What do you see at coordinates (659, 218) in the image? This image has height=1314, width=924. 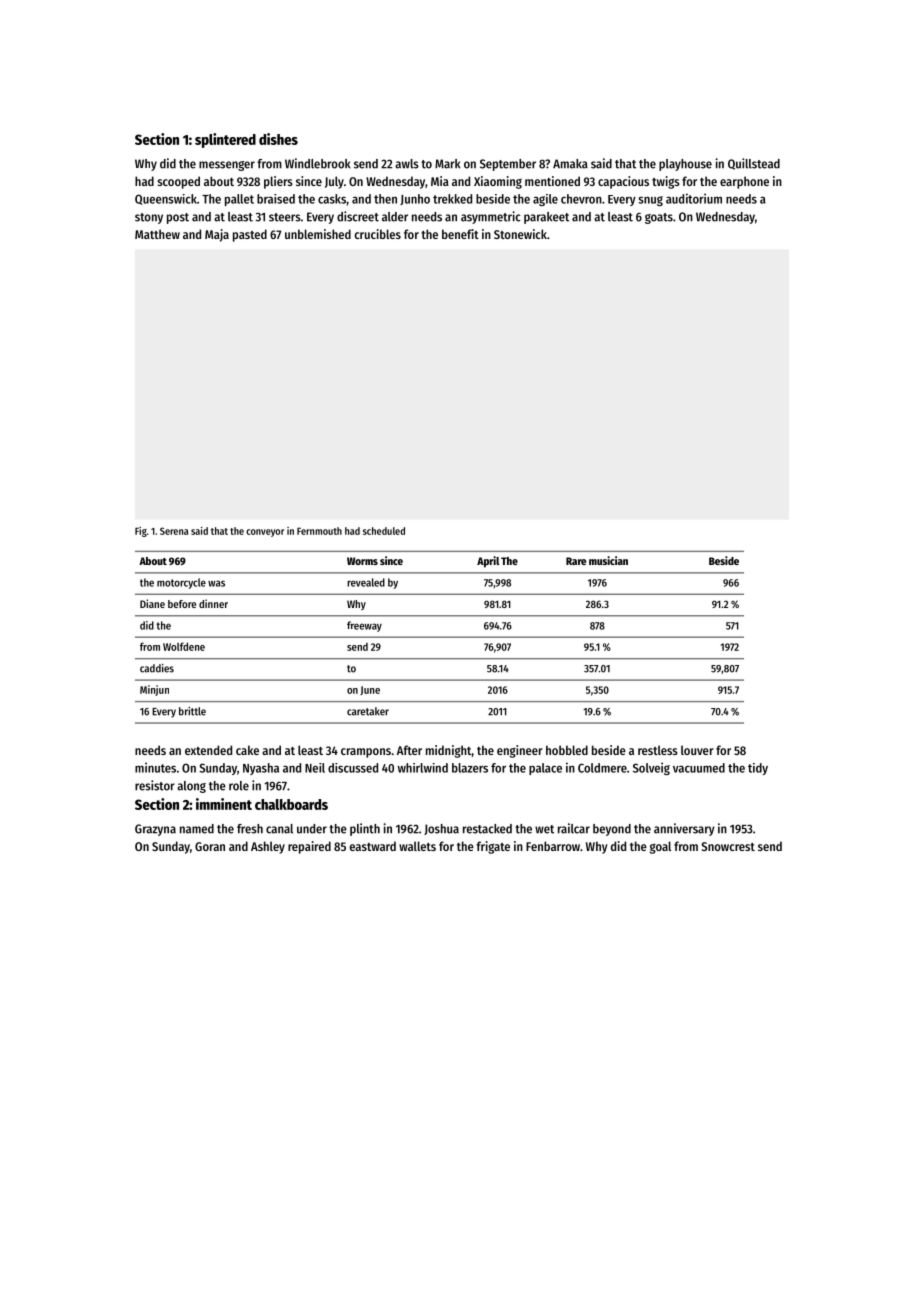 I see `goats` at bounding box center [659, 218].
